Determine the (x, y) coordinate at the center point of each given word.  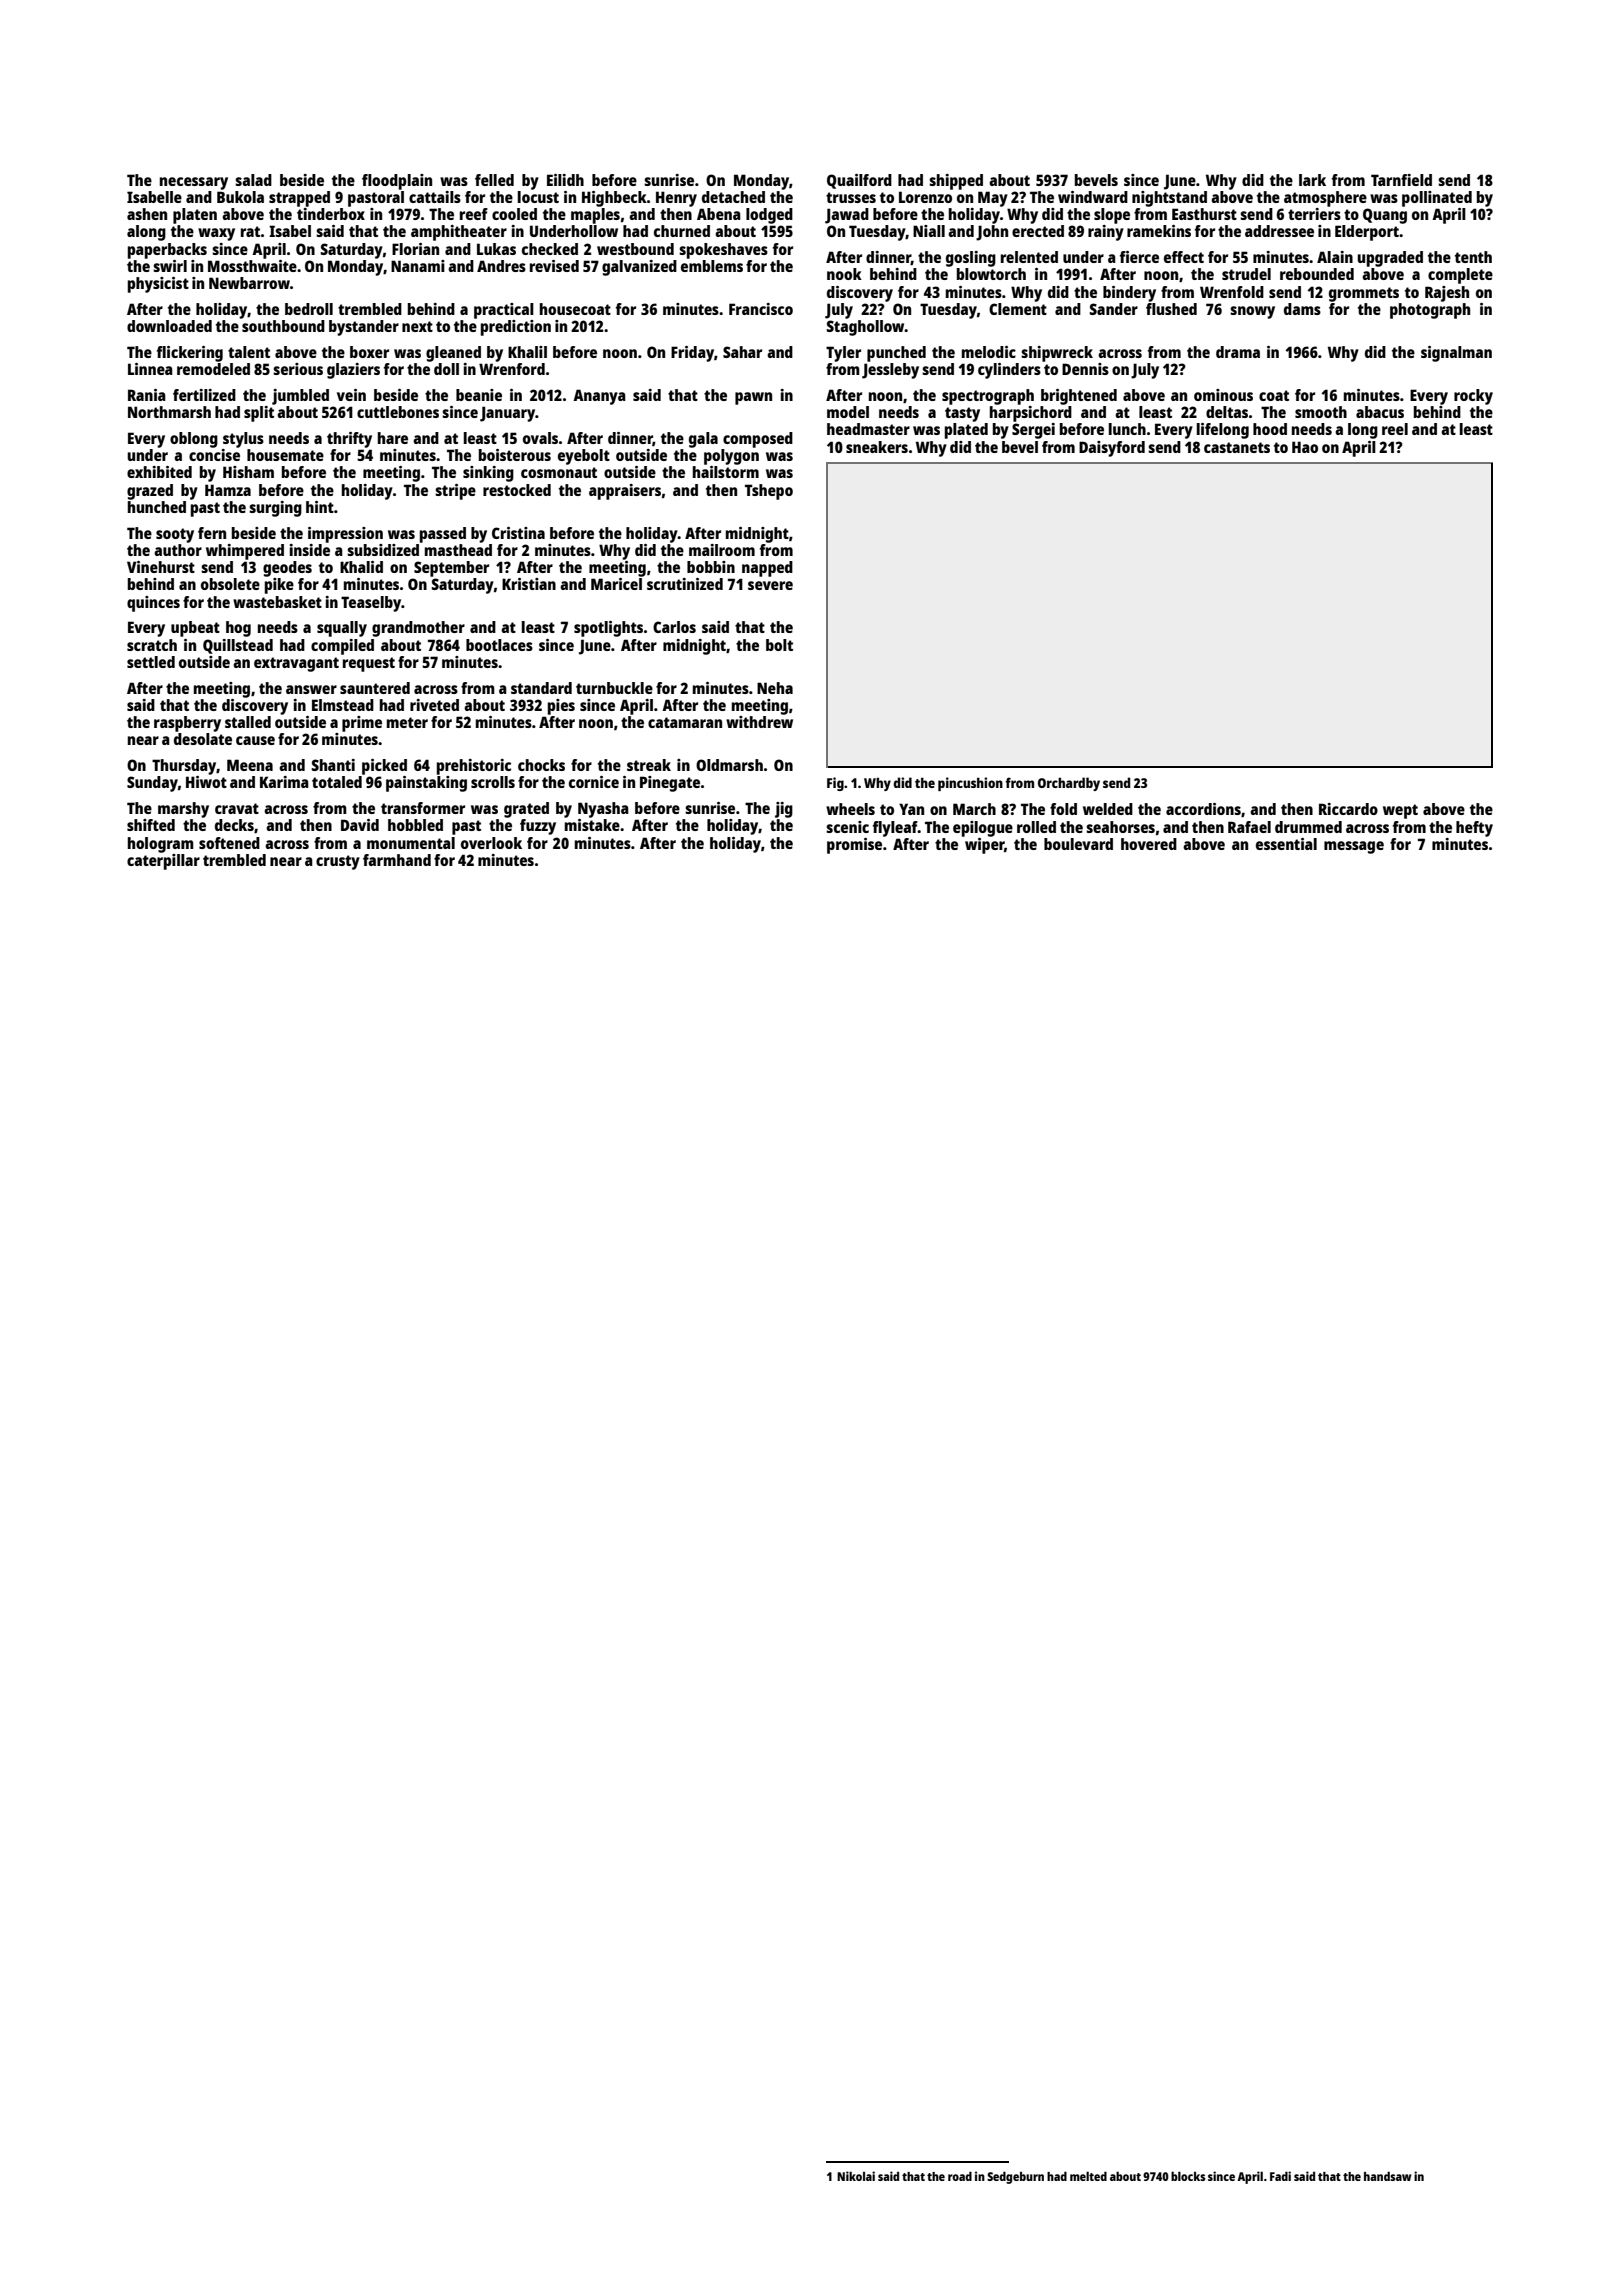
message (1354, 847)
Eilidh (565, 180)
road (960, 2176)
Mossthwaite (252, 266)
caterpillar (163, 862)
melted (1088, 2176)
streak (649, 765)
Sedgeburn (1015, 2177)
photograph (1430, 311)
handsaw (1388, 2176)
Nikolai (856, 2176)
